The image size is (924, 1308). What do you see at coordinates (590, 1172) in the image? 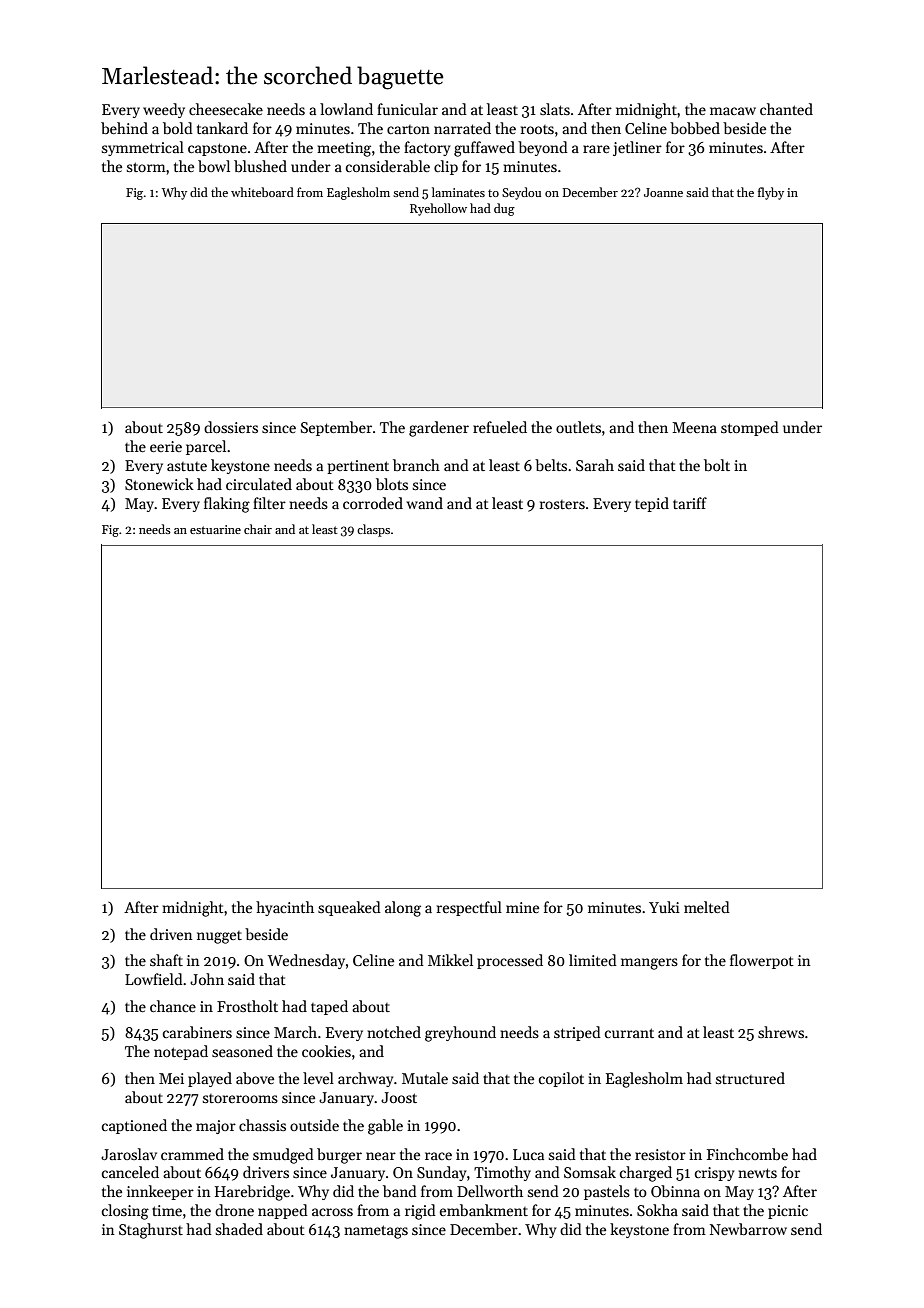
I see `Somsak` at bounding box center [590, 1172].
